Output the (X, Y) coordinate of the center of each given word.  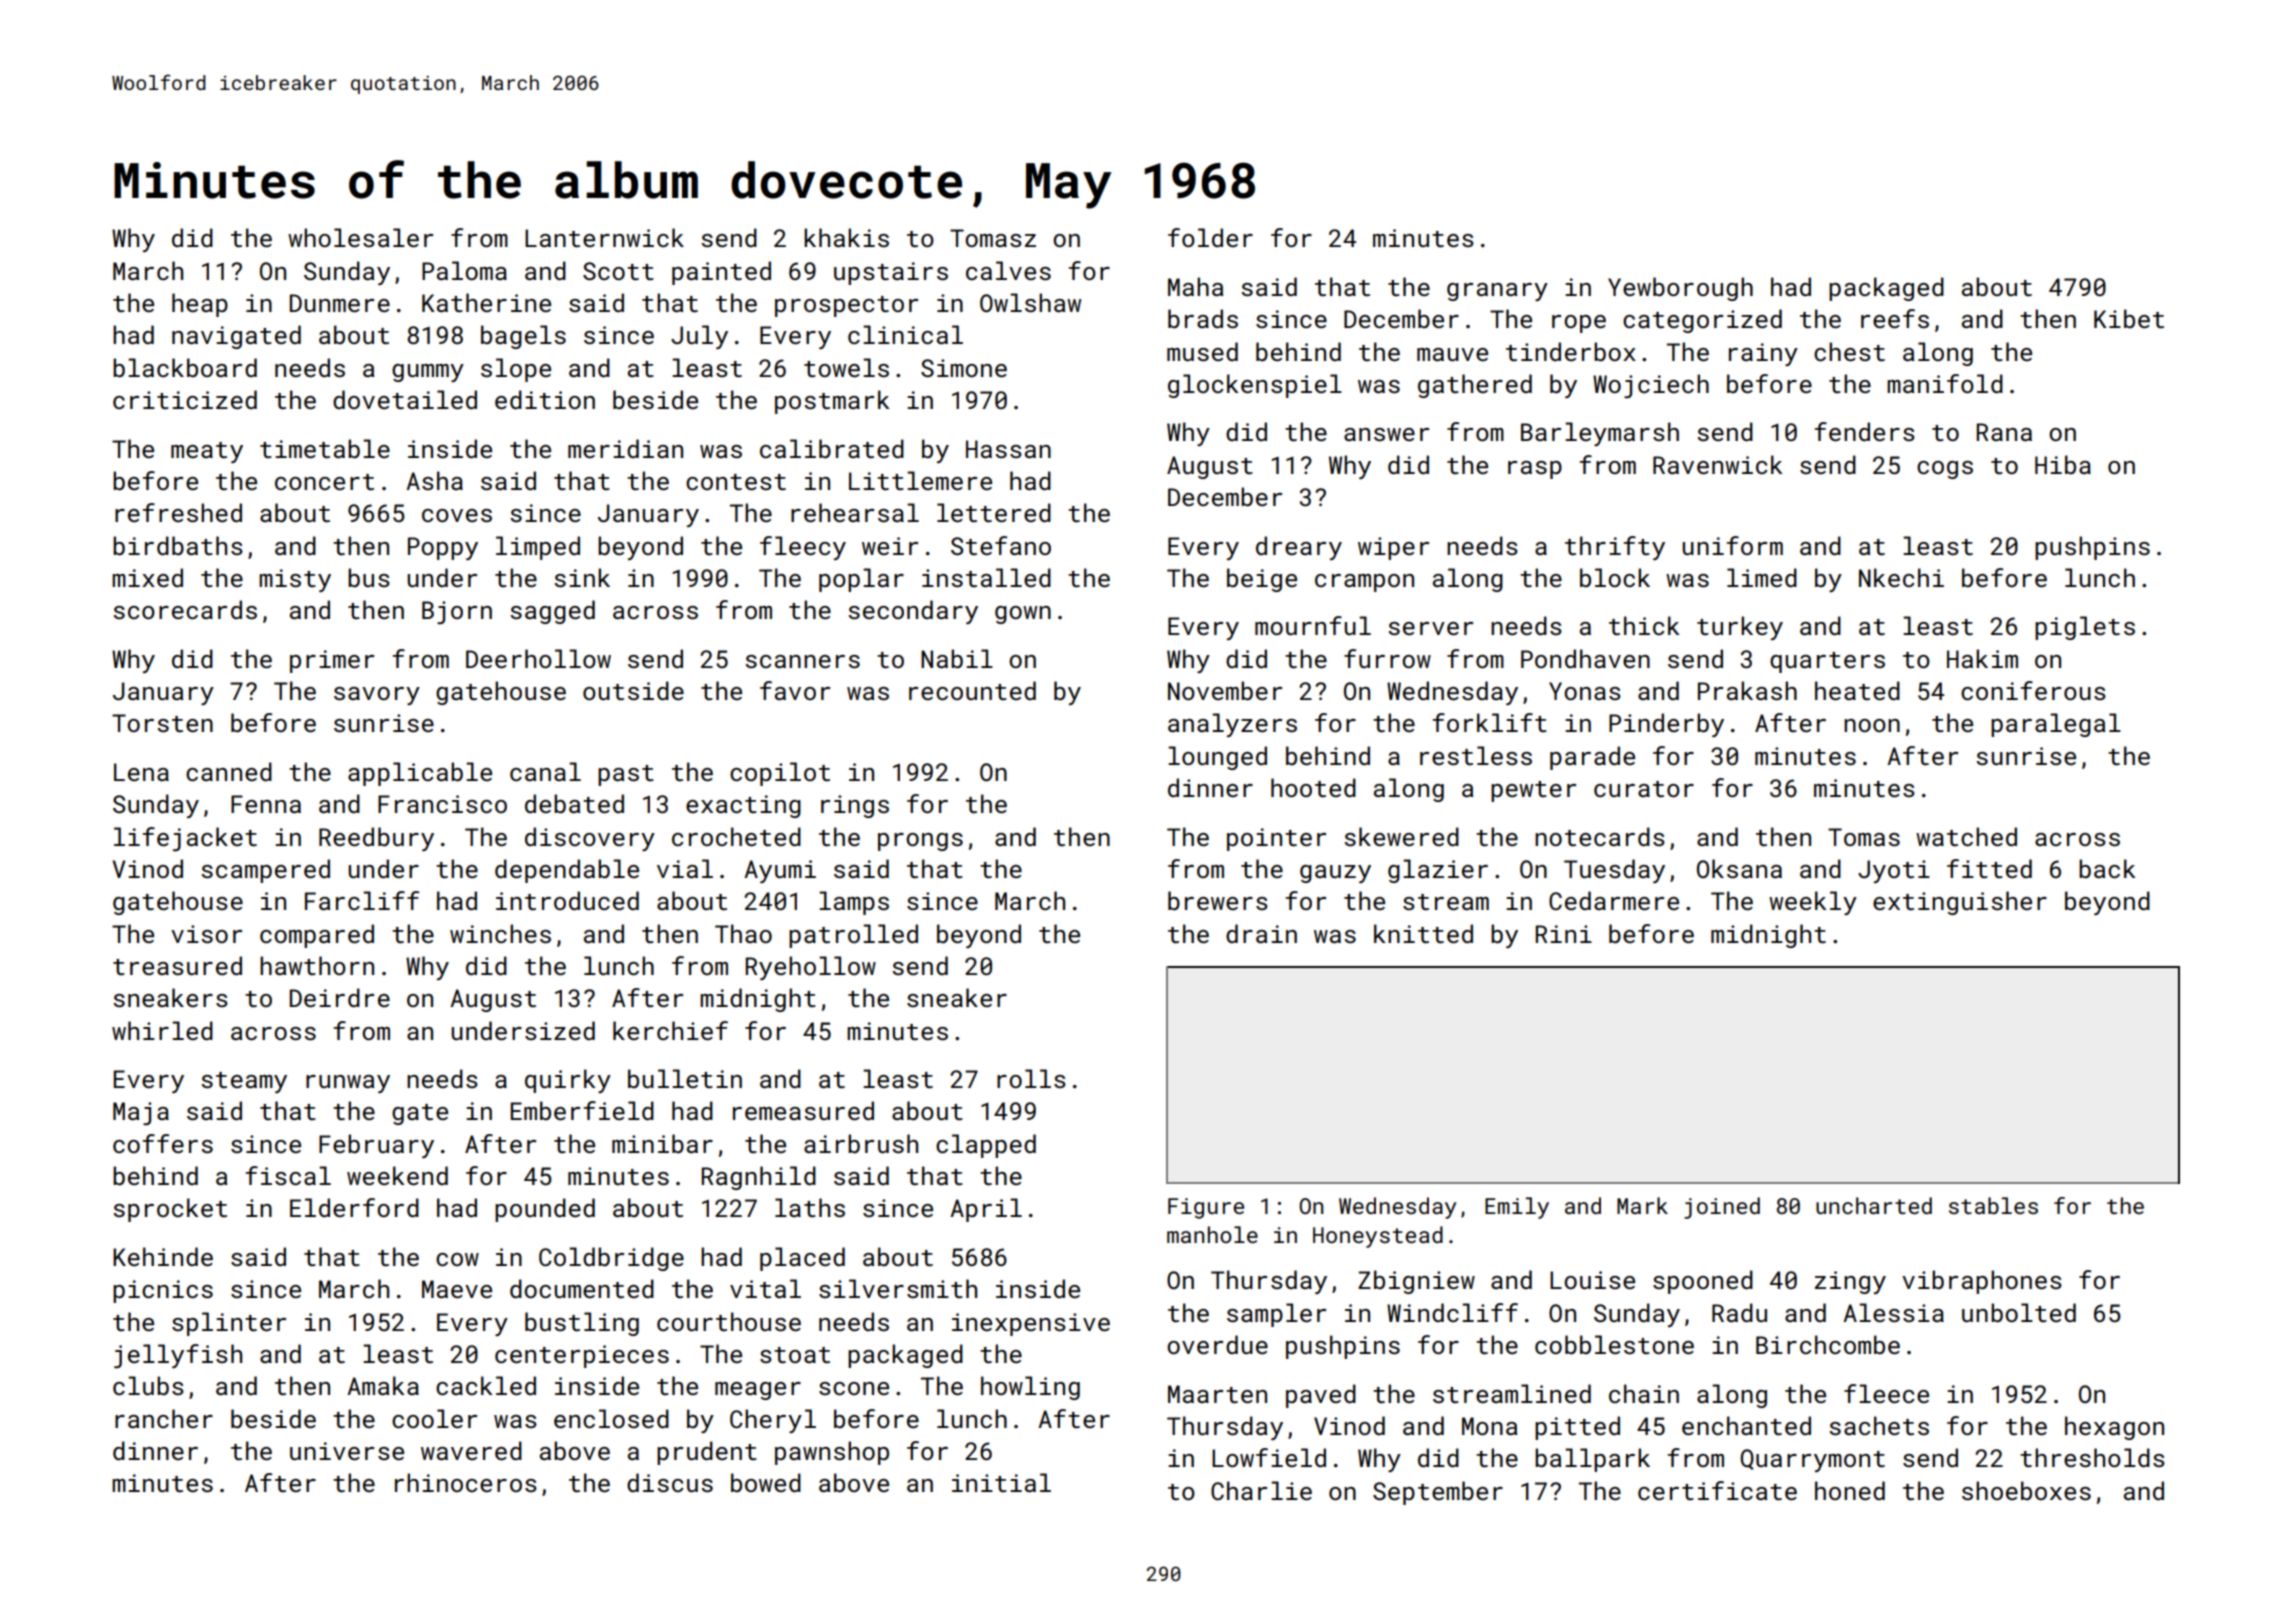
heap (200, 305)
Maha (1195, 286)
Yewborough (1680, 289)
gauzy (1335, 874)
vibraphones (1982, 1282)
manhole (1212, 1234)
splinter (229, 1324)
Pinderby (1666, 725)
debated (574, 803)
